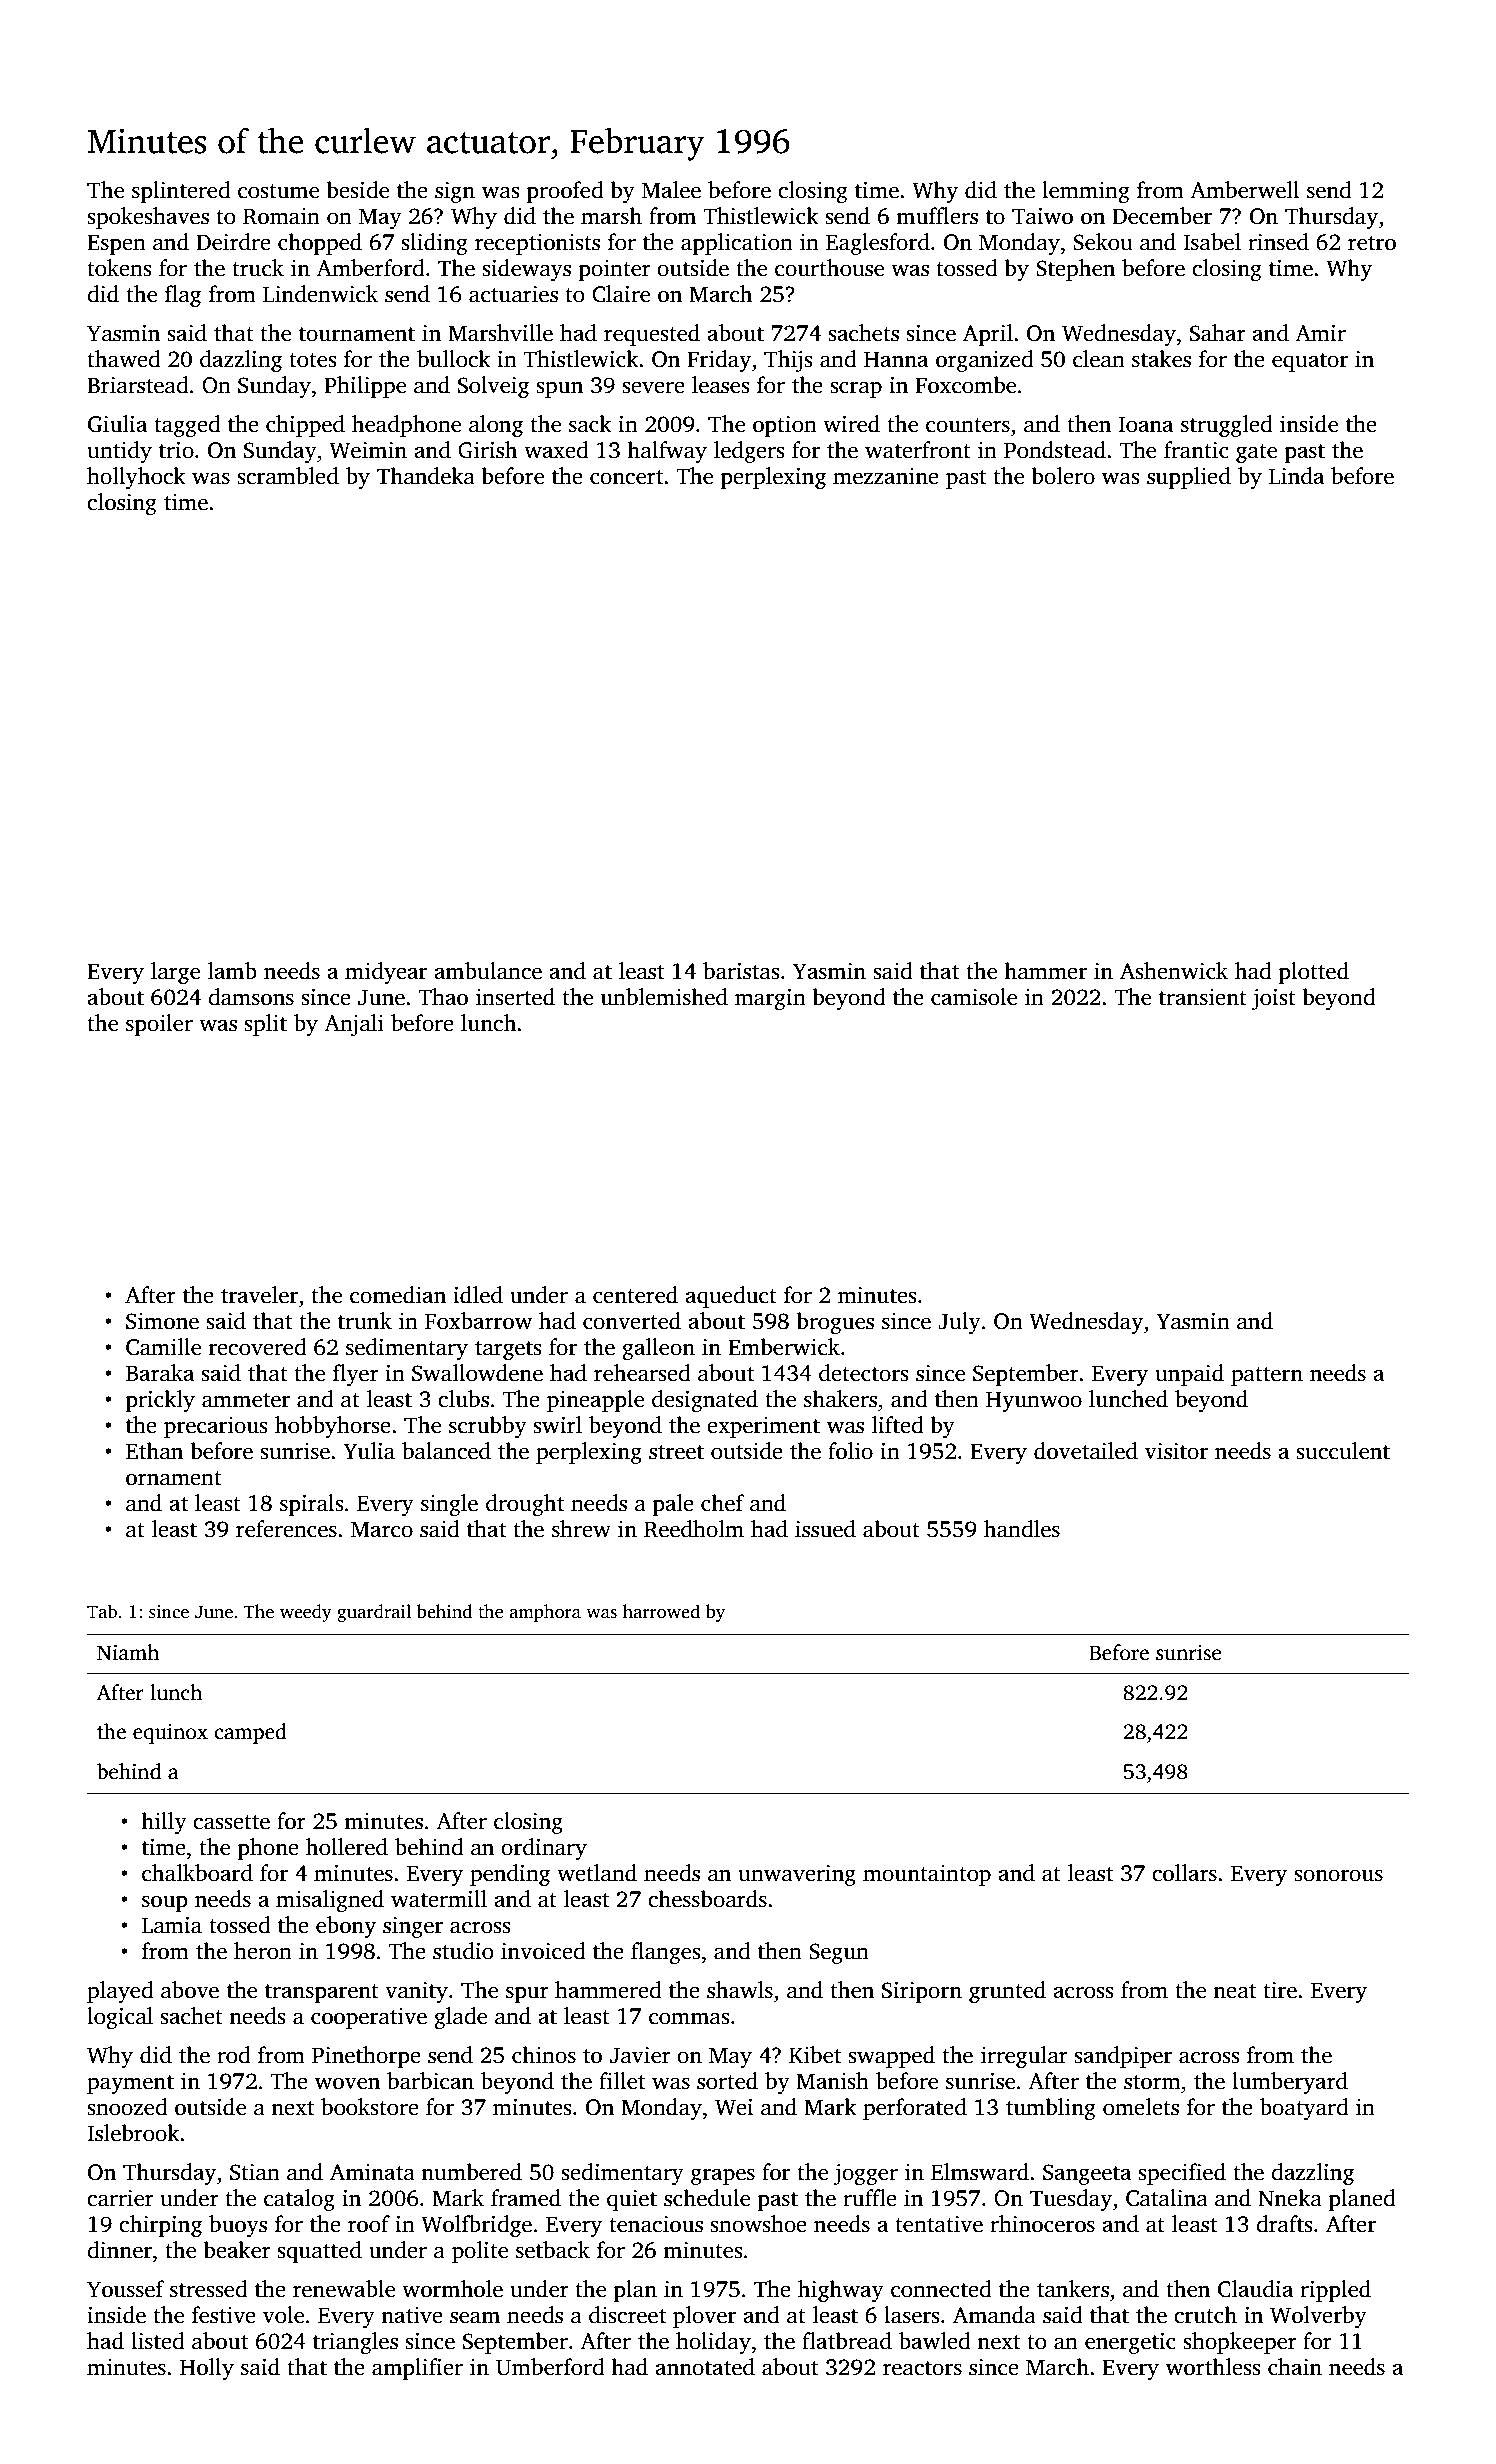  What do you see at coordinates (1086, 192) in the image?
I see `lemming` at bounding box center [1086, 192].
